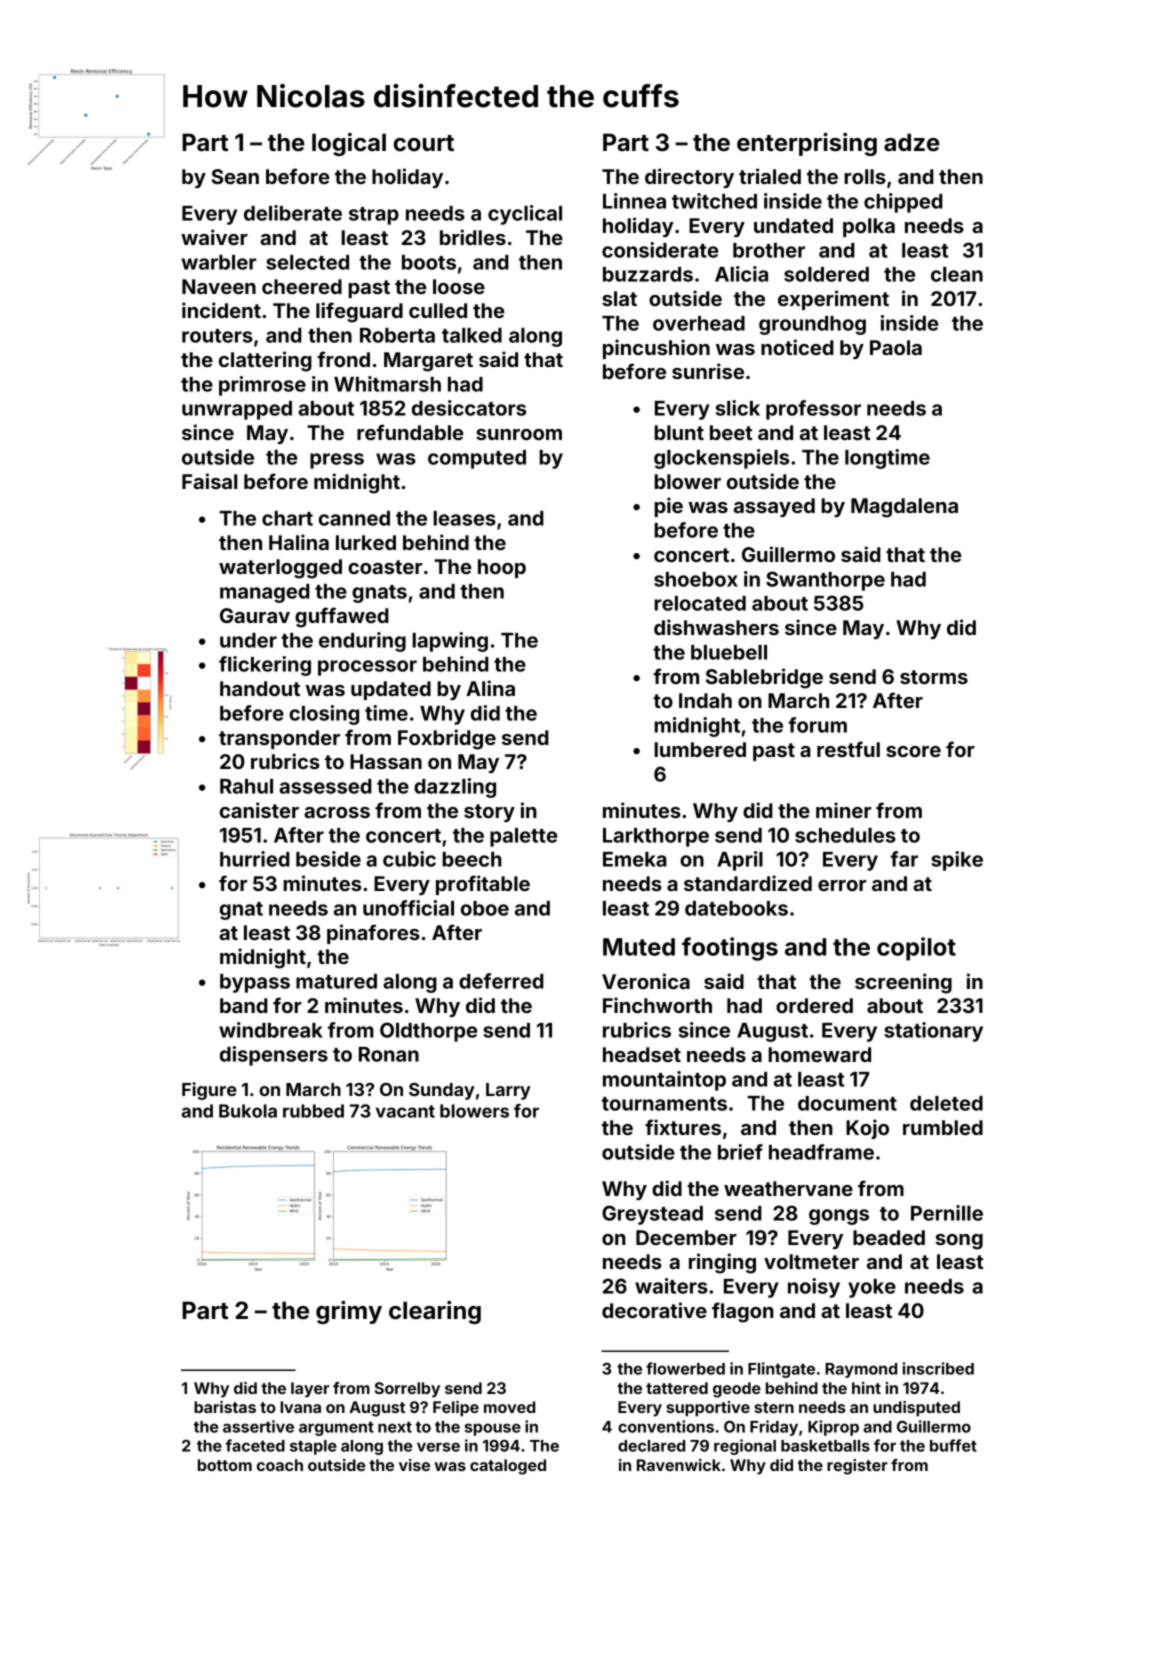 The width and height of the image is (1165, 1654). What do you see at coordinates (525, 215) in the image?
I see `cyclical` at bounding box center [525, 215].
